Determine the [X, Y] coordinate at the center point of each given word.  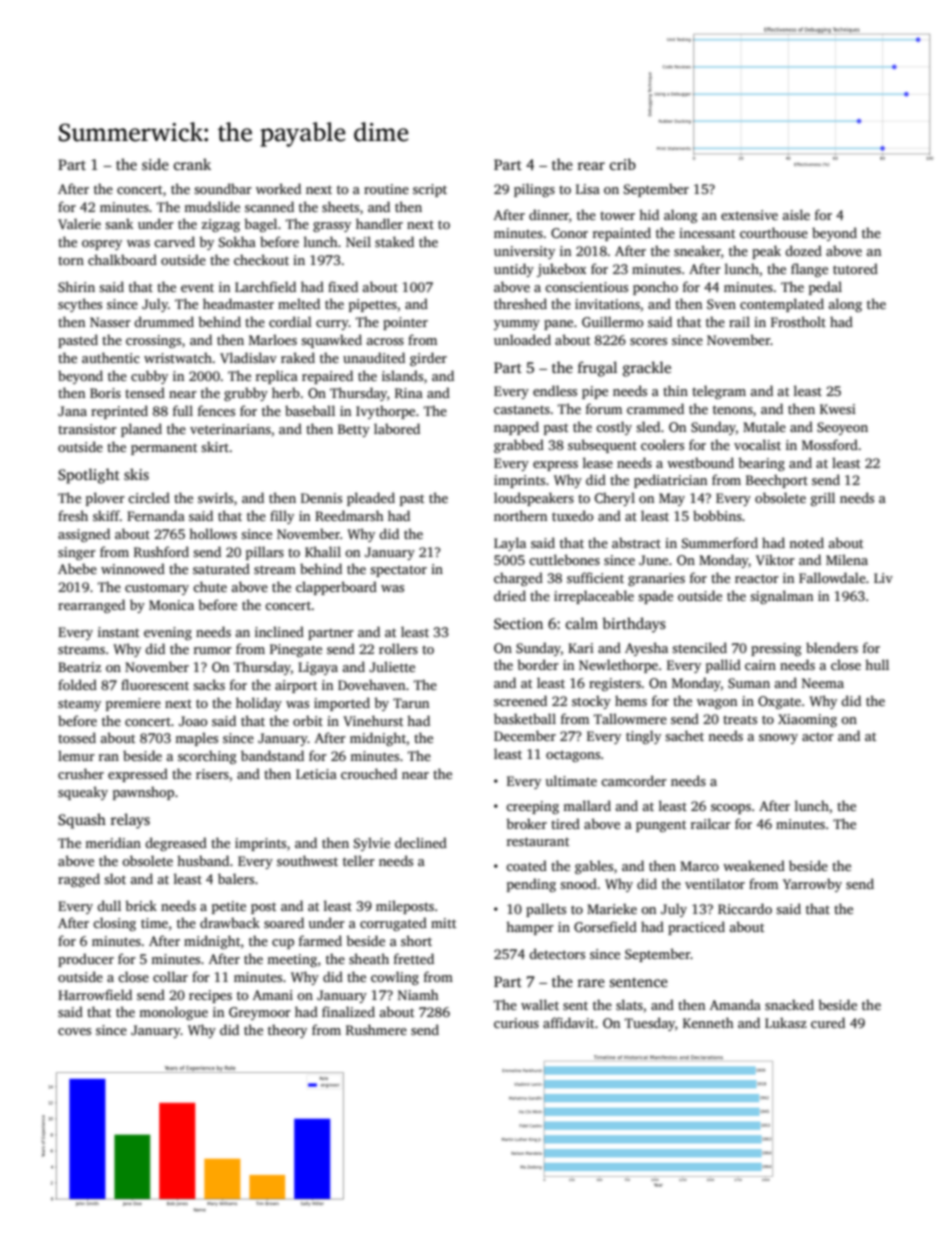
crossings [153, 341]
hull [877, 664]
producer [86, 960]
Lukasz [786, 1022]
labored [397, 428]
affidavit [568, 1022]
